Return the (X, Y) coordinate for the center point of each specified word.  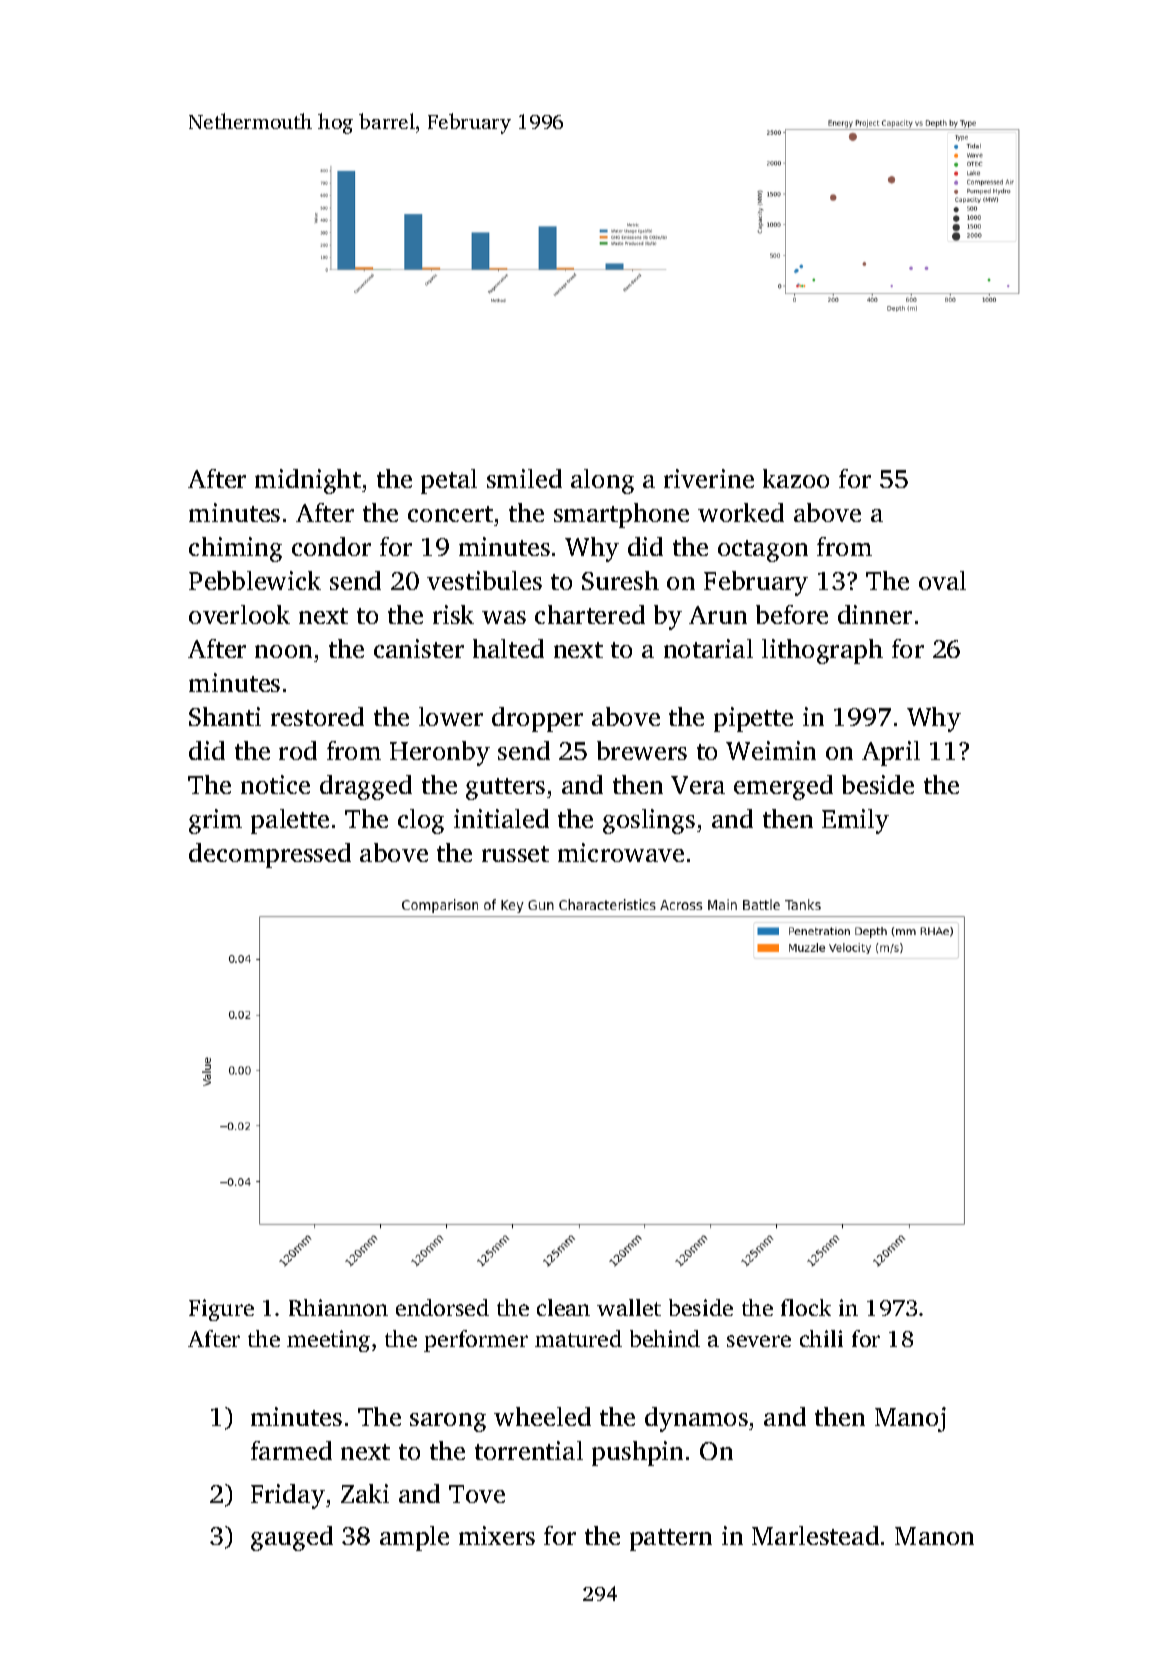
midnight (308, 481)
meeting (328, 1341)
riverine (709, 478)
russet (515, 854)
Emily (855, 821)
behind (665, 1338)
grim (215, 821)
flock (806, 1307)
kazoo (796, 478)
